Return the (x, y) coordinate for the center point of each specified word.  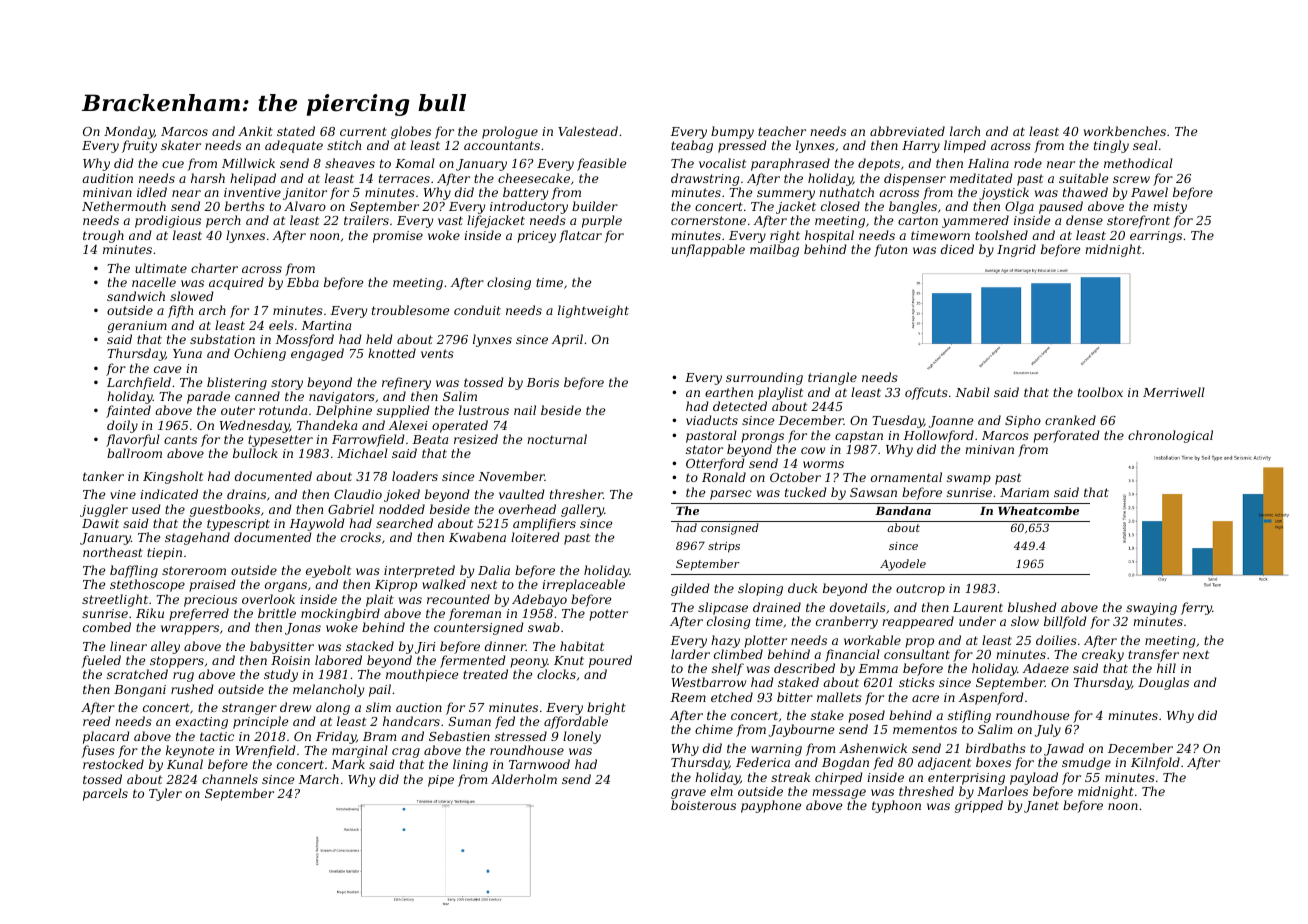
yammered (975, 221)
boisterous (703, 805)
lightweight (593, 311)
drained (777, 607)
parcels (105, 794)
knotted (392, 353)
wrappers (190, 630)
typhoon (896, 806)
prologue (510, 132)
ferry (1196, 608)
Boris (543, 382)
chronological (1170, 436)
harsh (208, 178)
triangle (832, 378)
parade (208, 397)
